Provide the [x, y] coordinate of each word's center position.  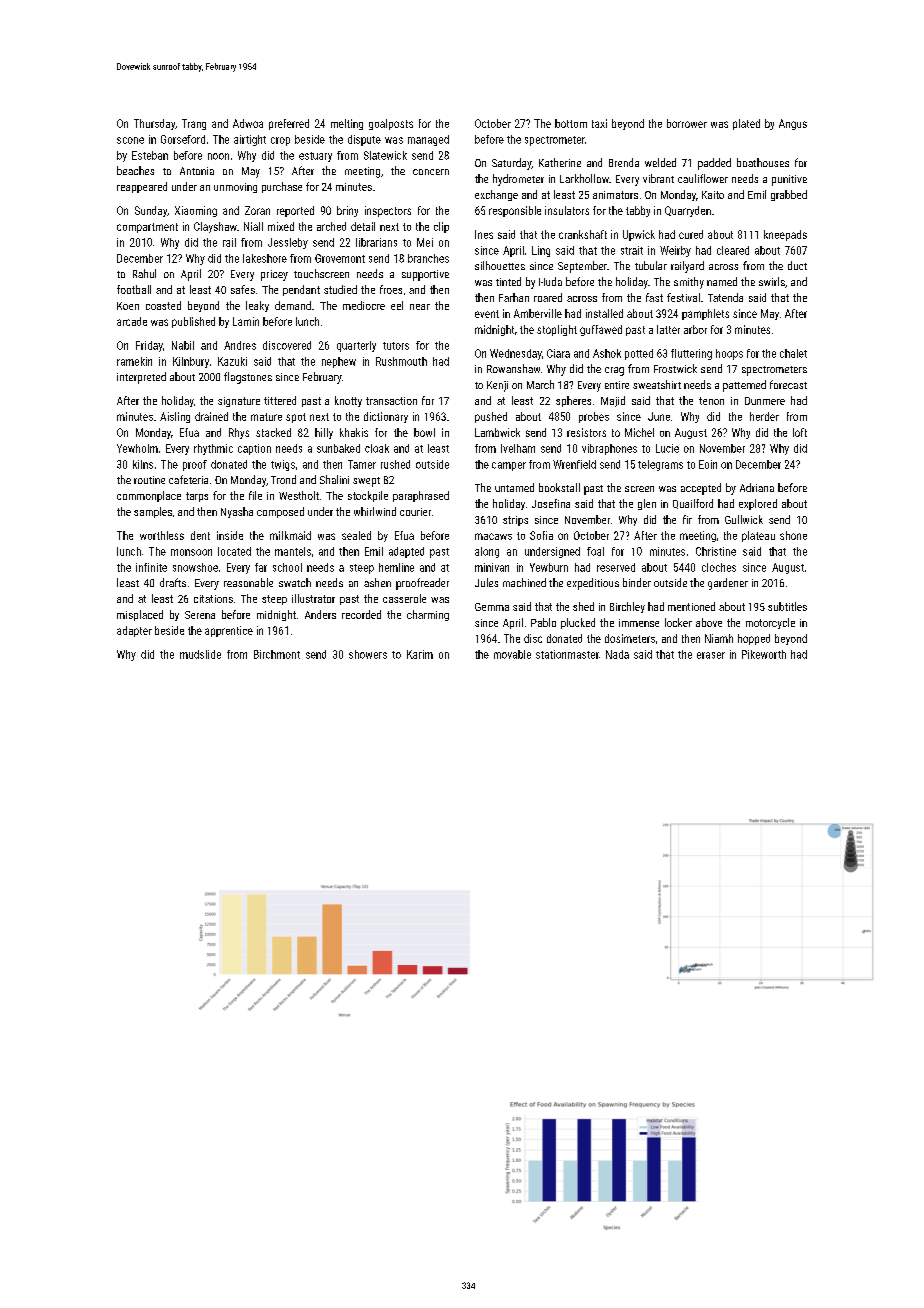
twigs [283, 465]
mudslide [200, 654]
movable [512, 654]
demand [293, 305]
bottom [571, 123]
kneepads [785, 235]
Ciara [558, 353]
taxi [599, 123]
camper [509, 466]
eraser [711, 655]
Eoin [708, 464]
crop [280, 141]
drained [211, 416]
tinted [508, 281]
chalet [793, 353]
